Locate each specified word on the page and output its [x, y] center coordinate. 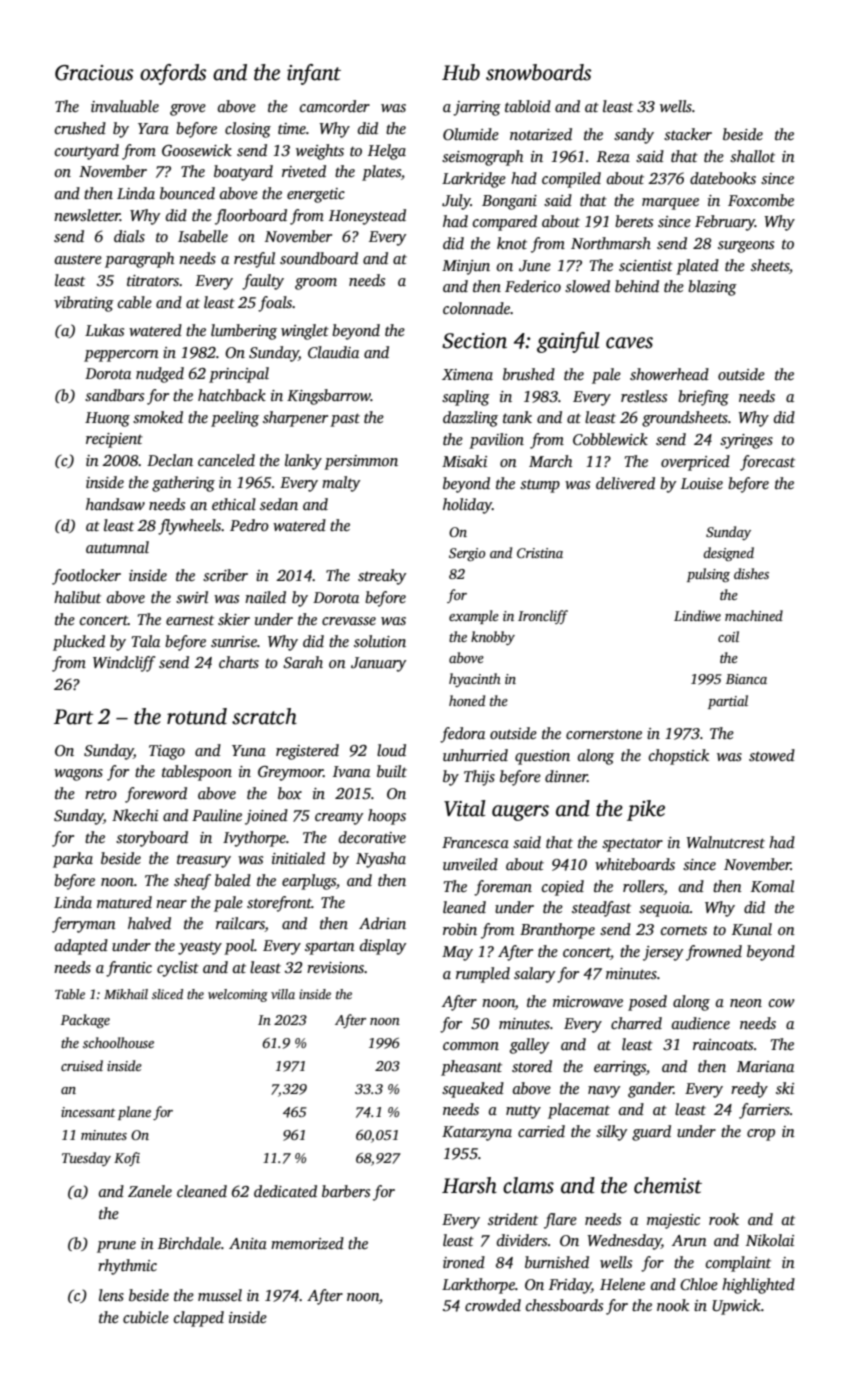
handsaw [115, 504]
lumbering [244, 332]
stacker [688, 134]
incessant [88, 1112]
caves [629, 343]
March [550, 461]
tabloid [528, 106]
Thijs [479, 778]
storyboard [152, 839]
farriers [764, 1111]
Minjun [466, 267]
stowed [772, 755]
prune [116, 1247]
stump [540, 486]
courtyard [87, 152]
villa [283, 994]
